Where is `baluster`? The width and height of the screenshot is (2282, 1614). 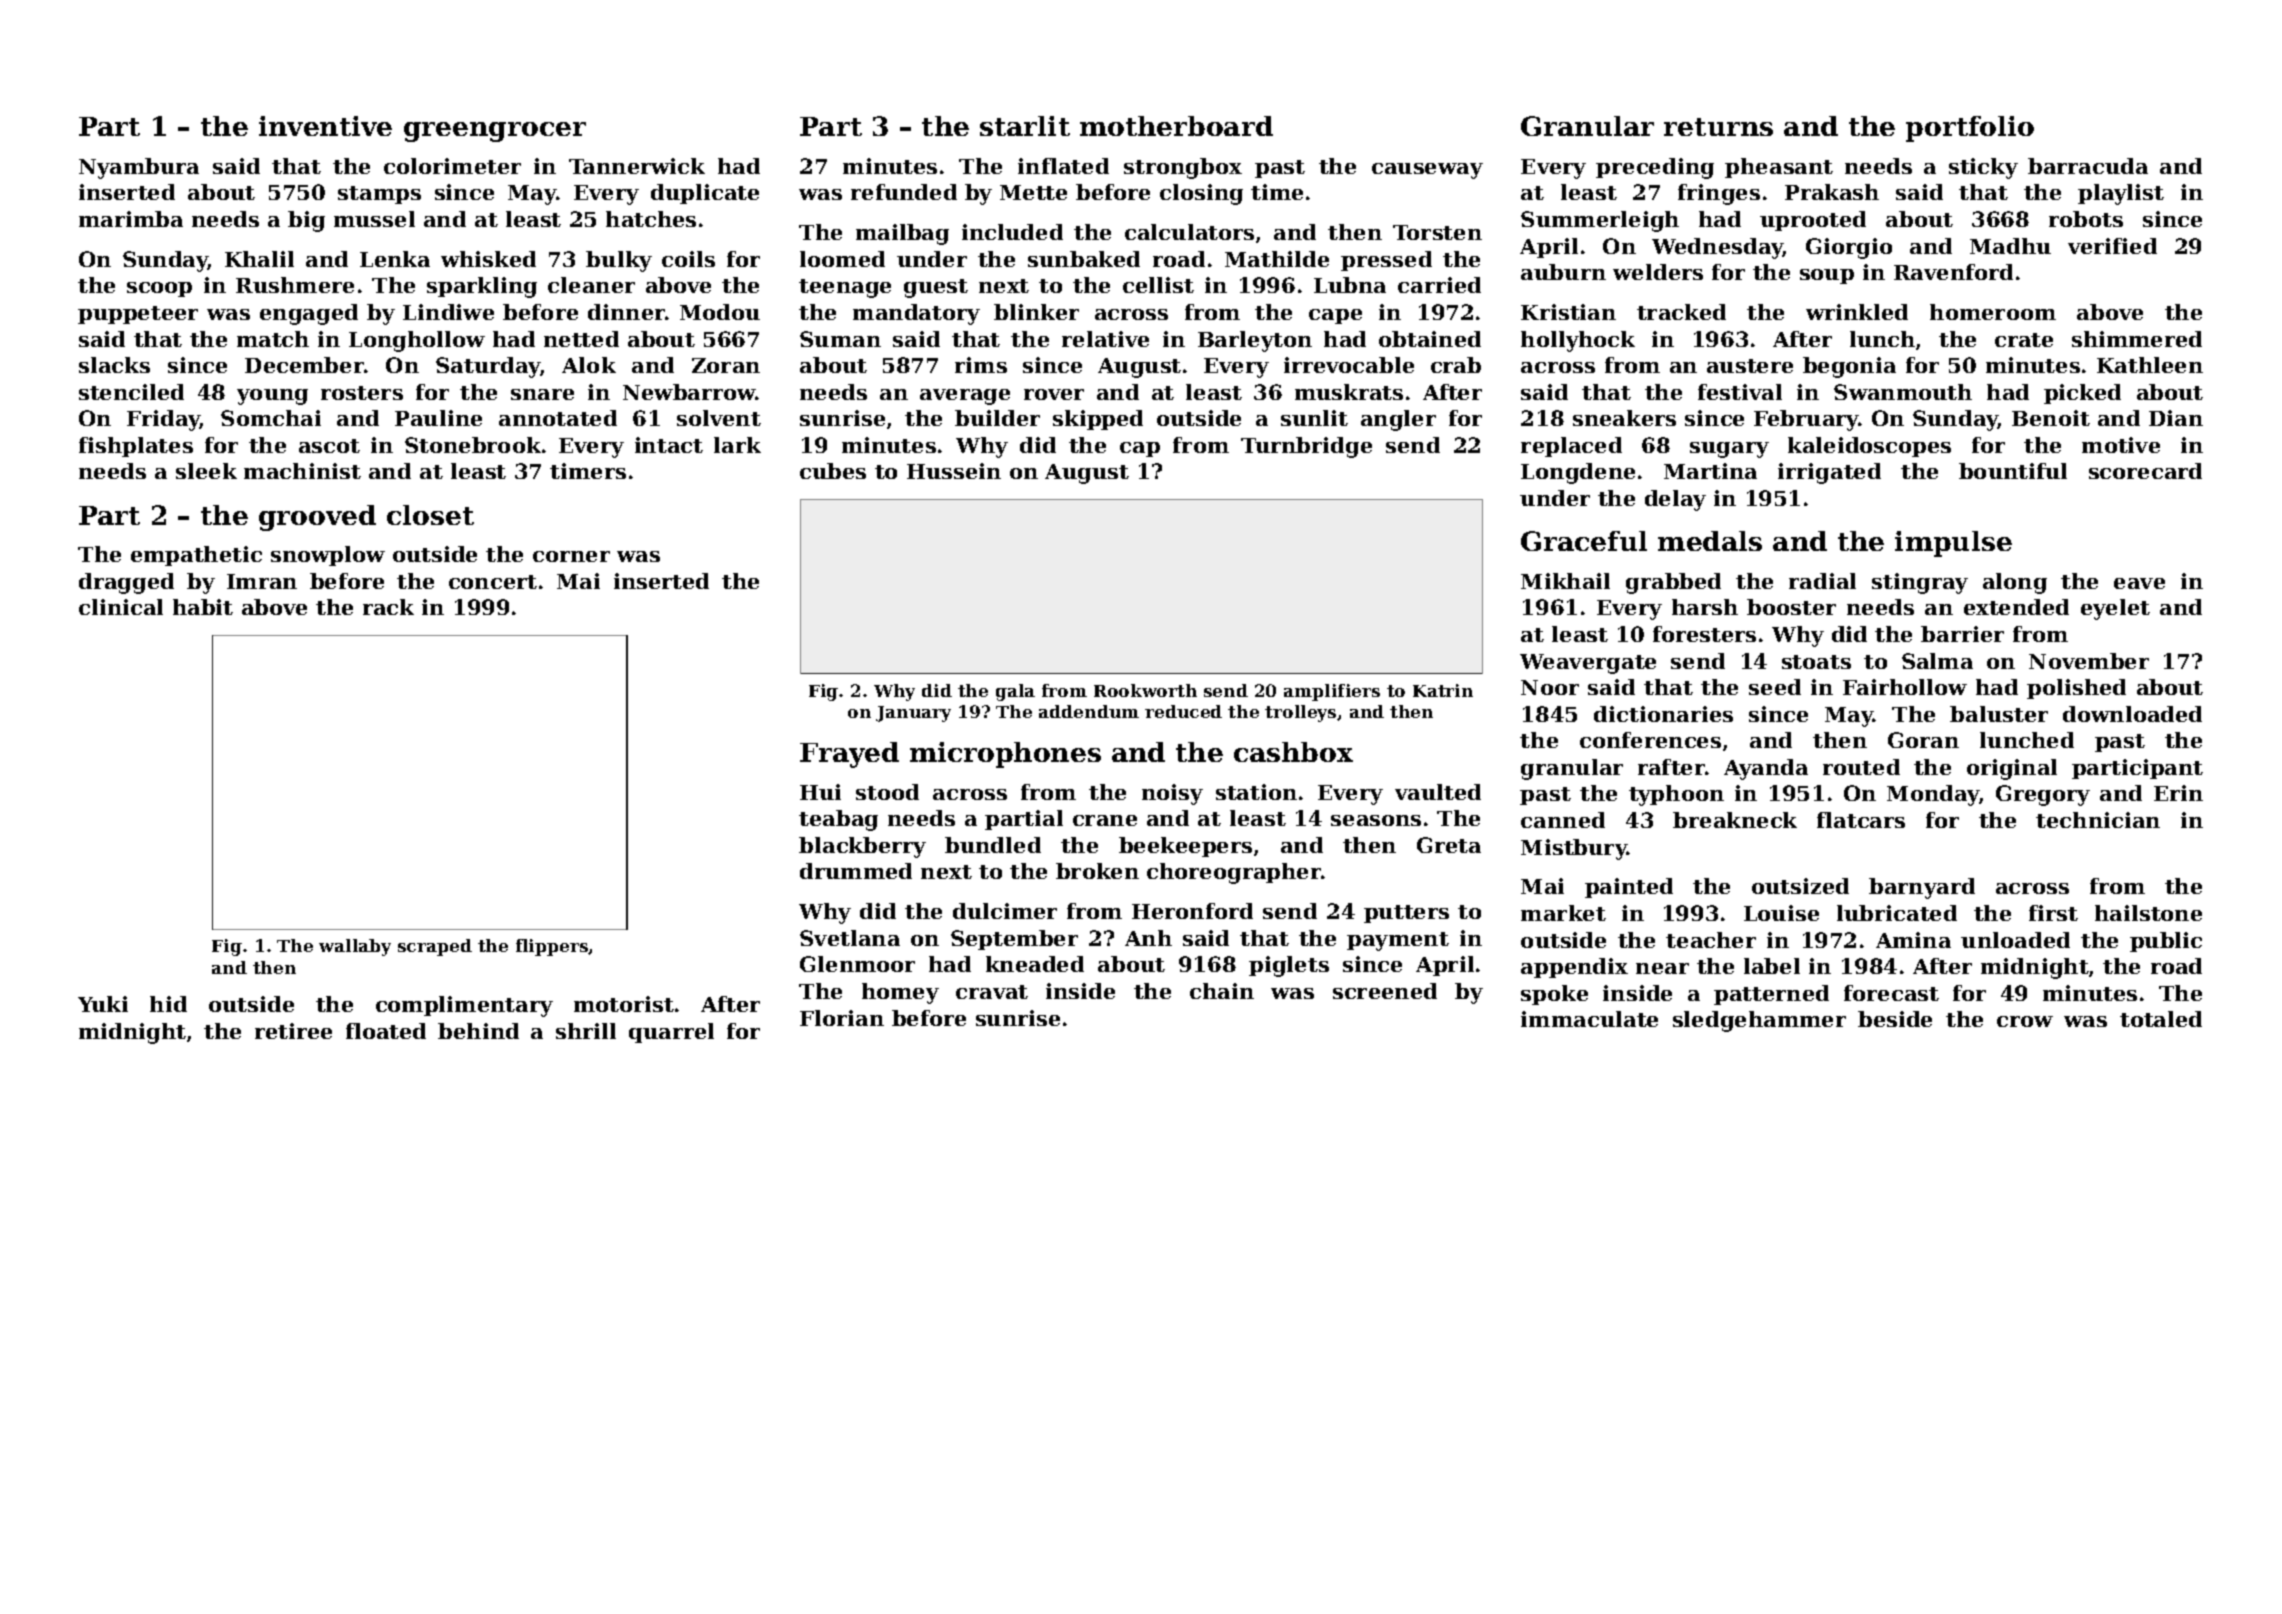 baluster is located at coordinates (1999, 714).
